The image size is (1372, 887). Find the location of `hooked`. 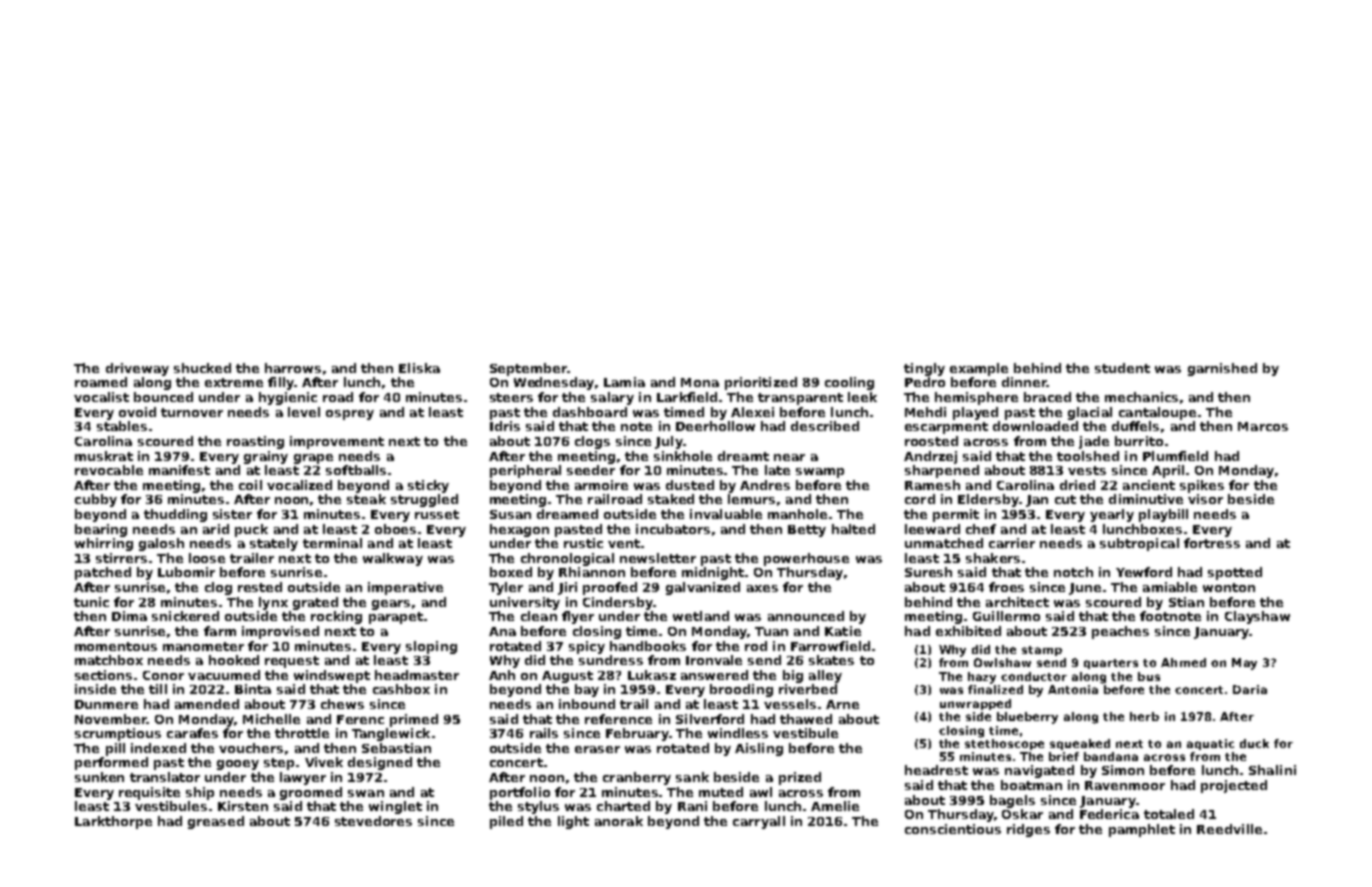

hooked is located at coordinates (234, 660).
